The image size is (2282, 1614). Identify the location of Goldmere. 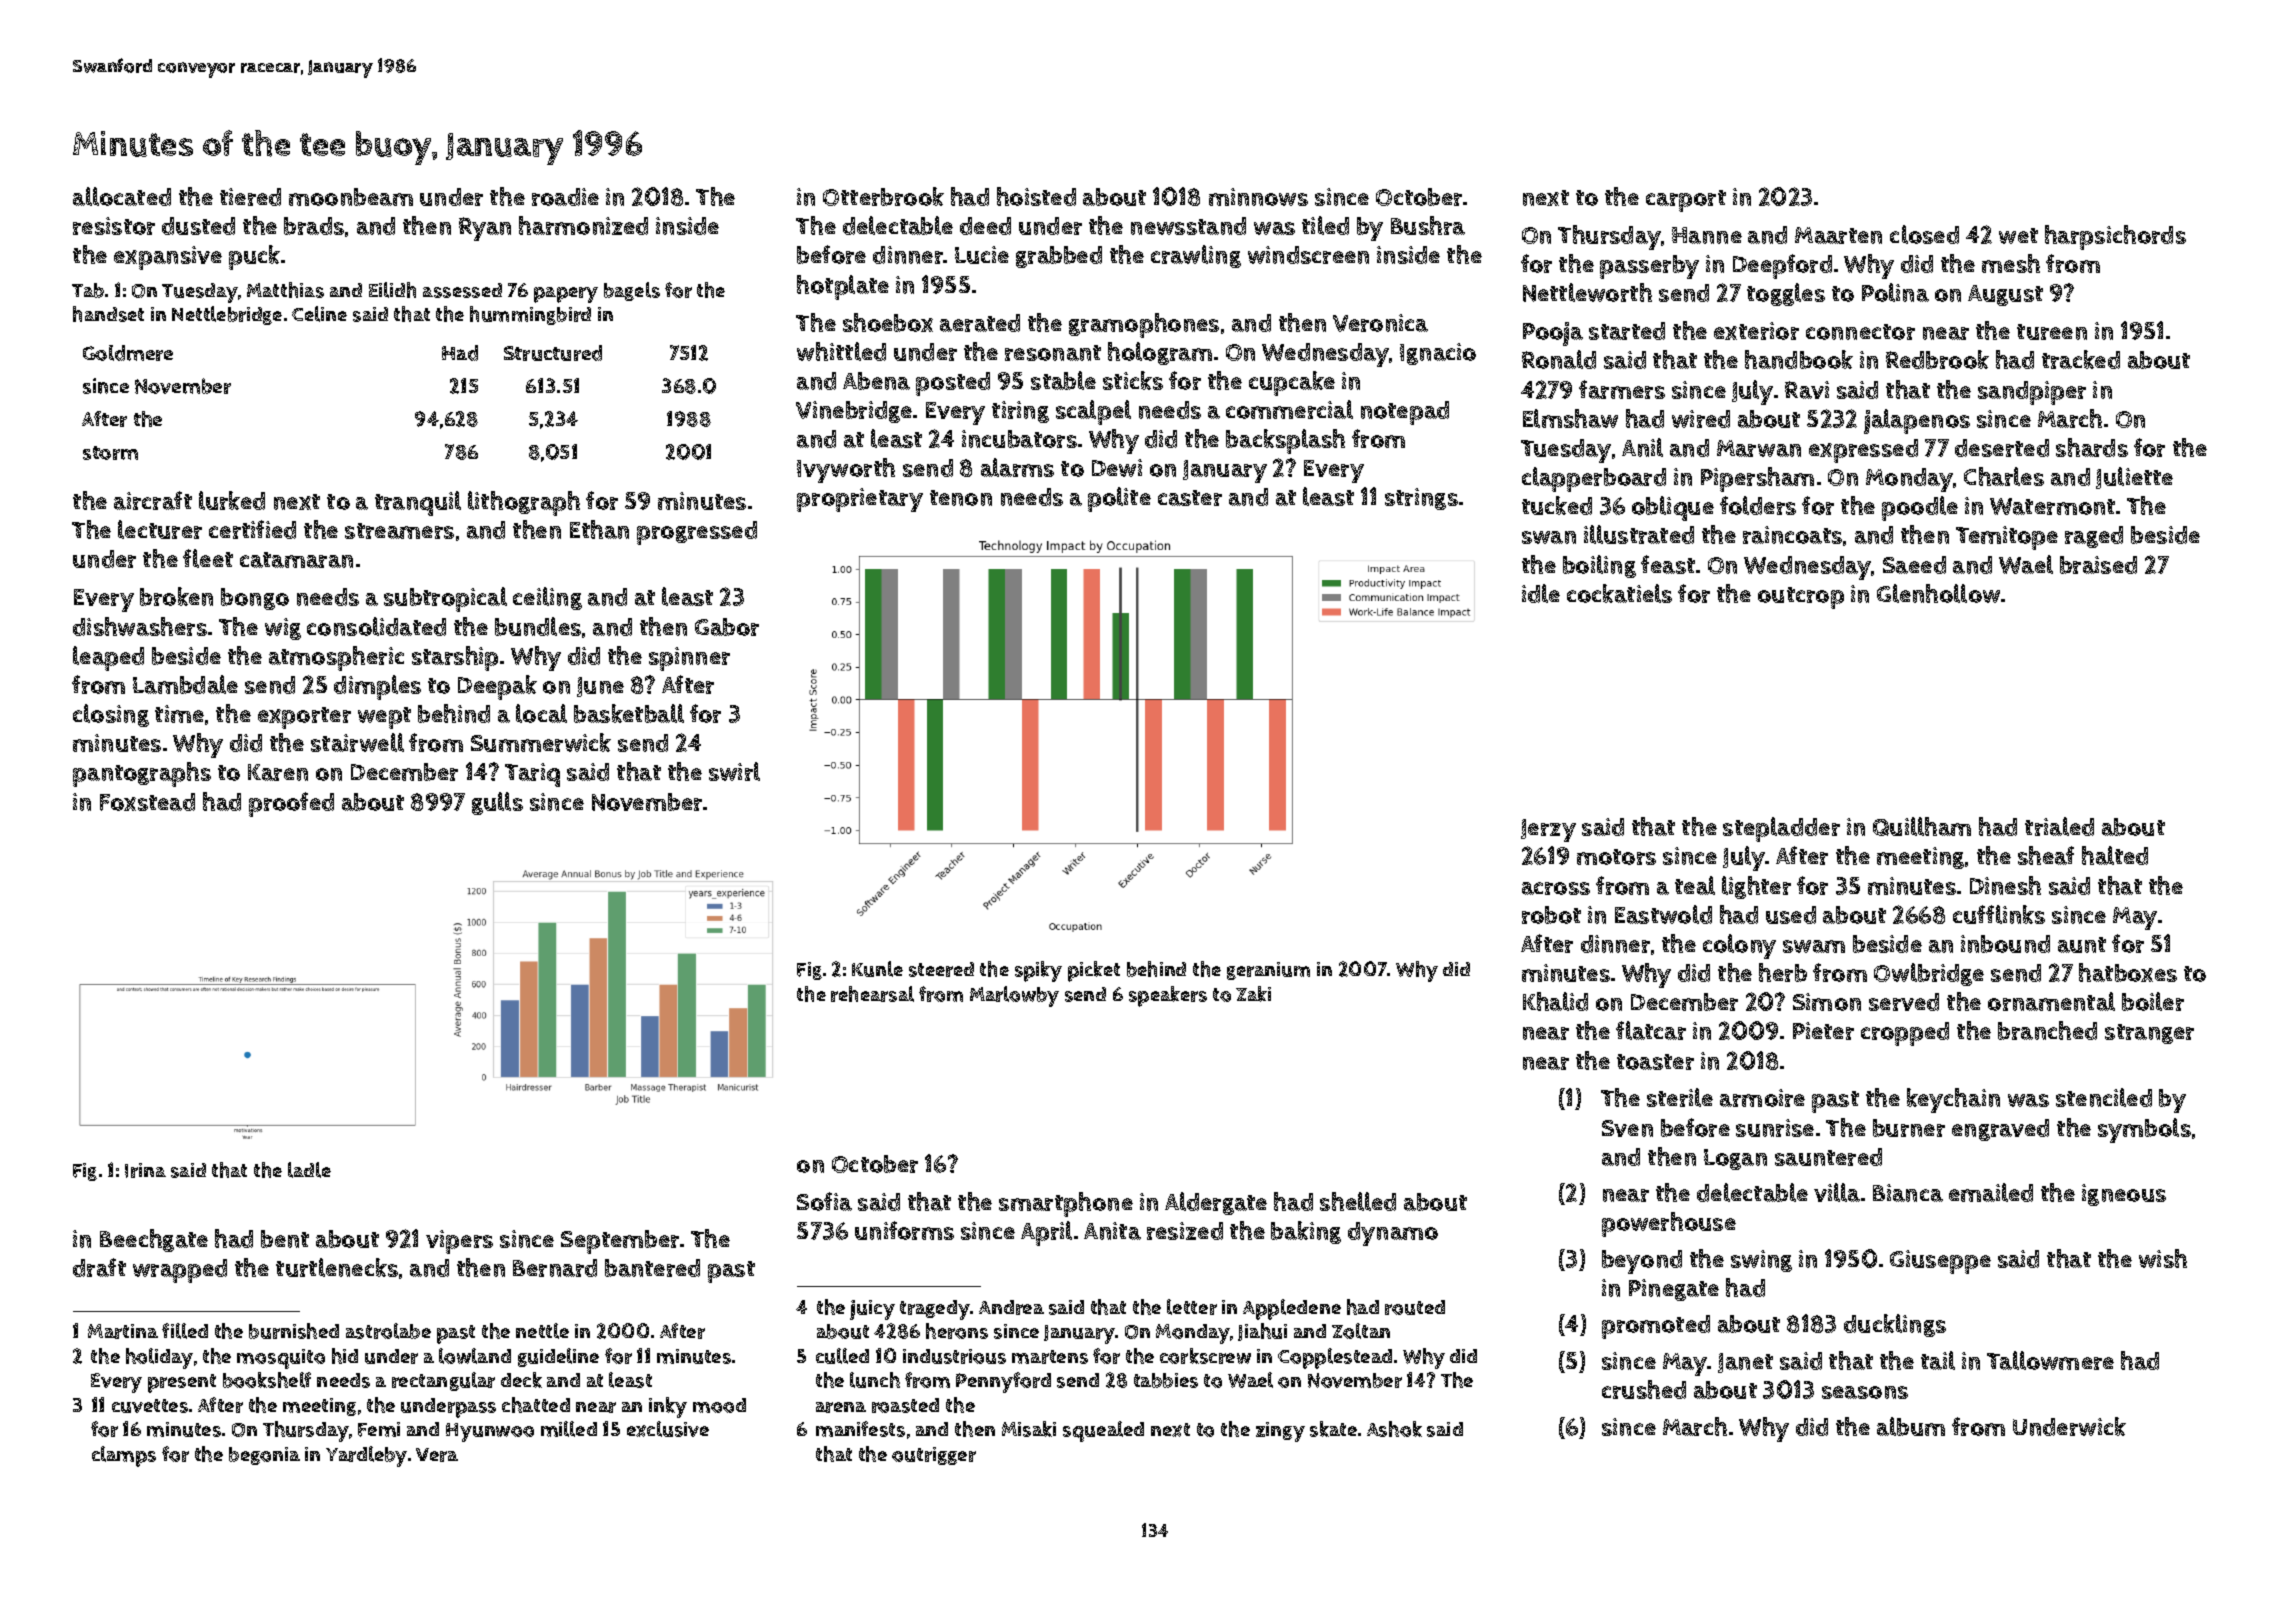
(128, 353).
